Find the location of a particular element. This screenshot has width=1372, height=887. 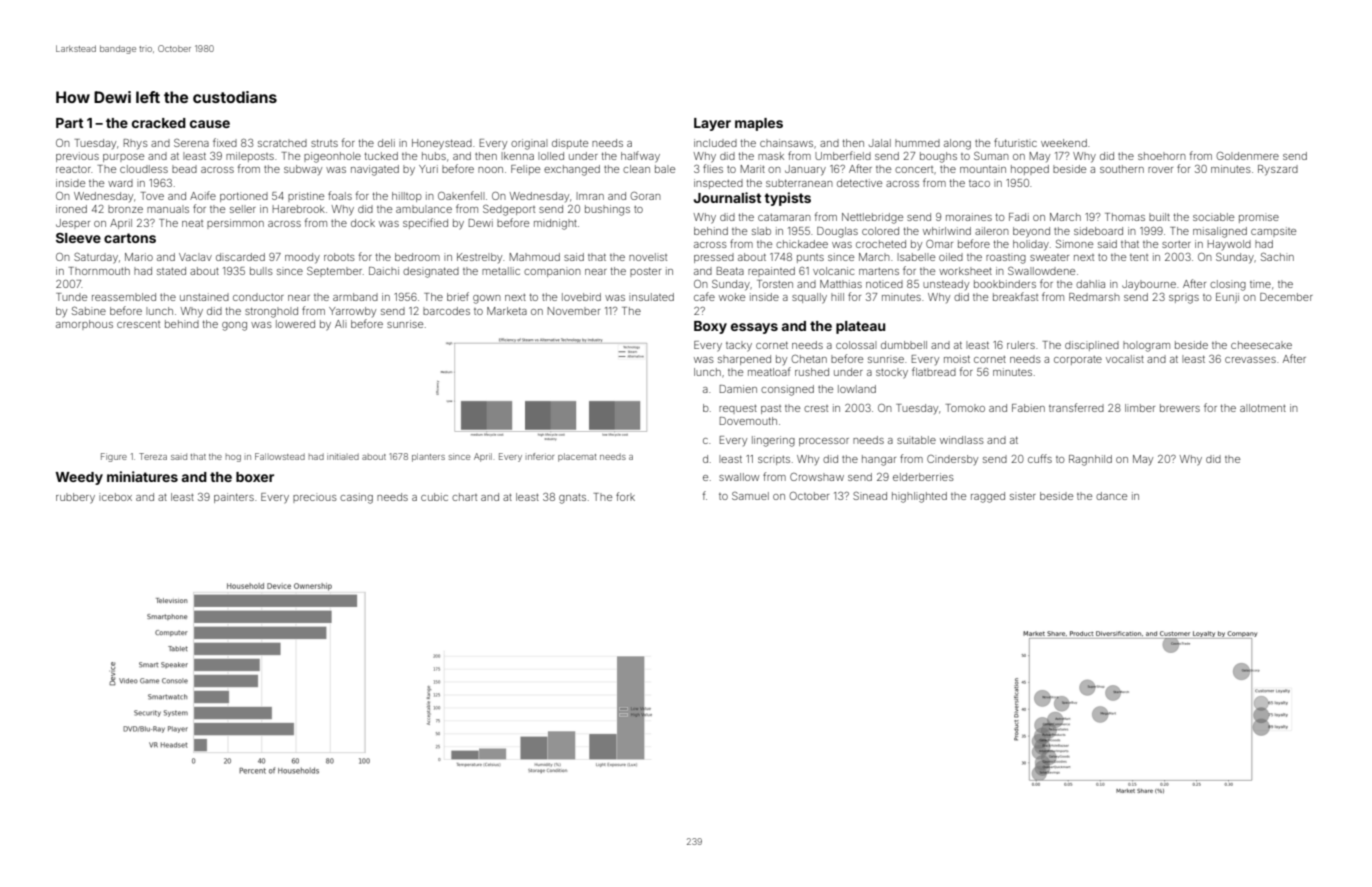

struts is located at coordinates (324, 143).
